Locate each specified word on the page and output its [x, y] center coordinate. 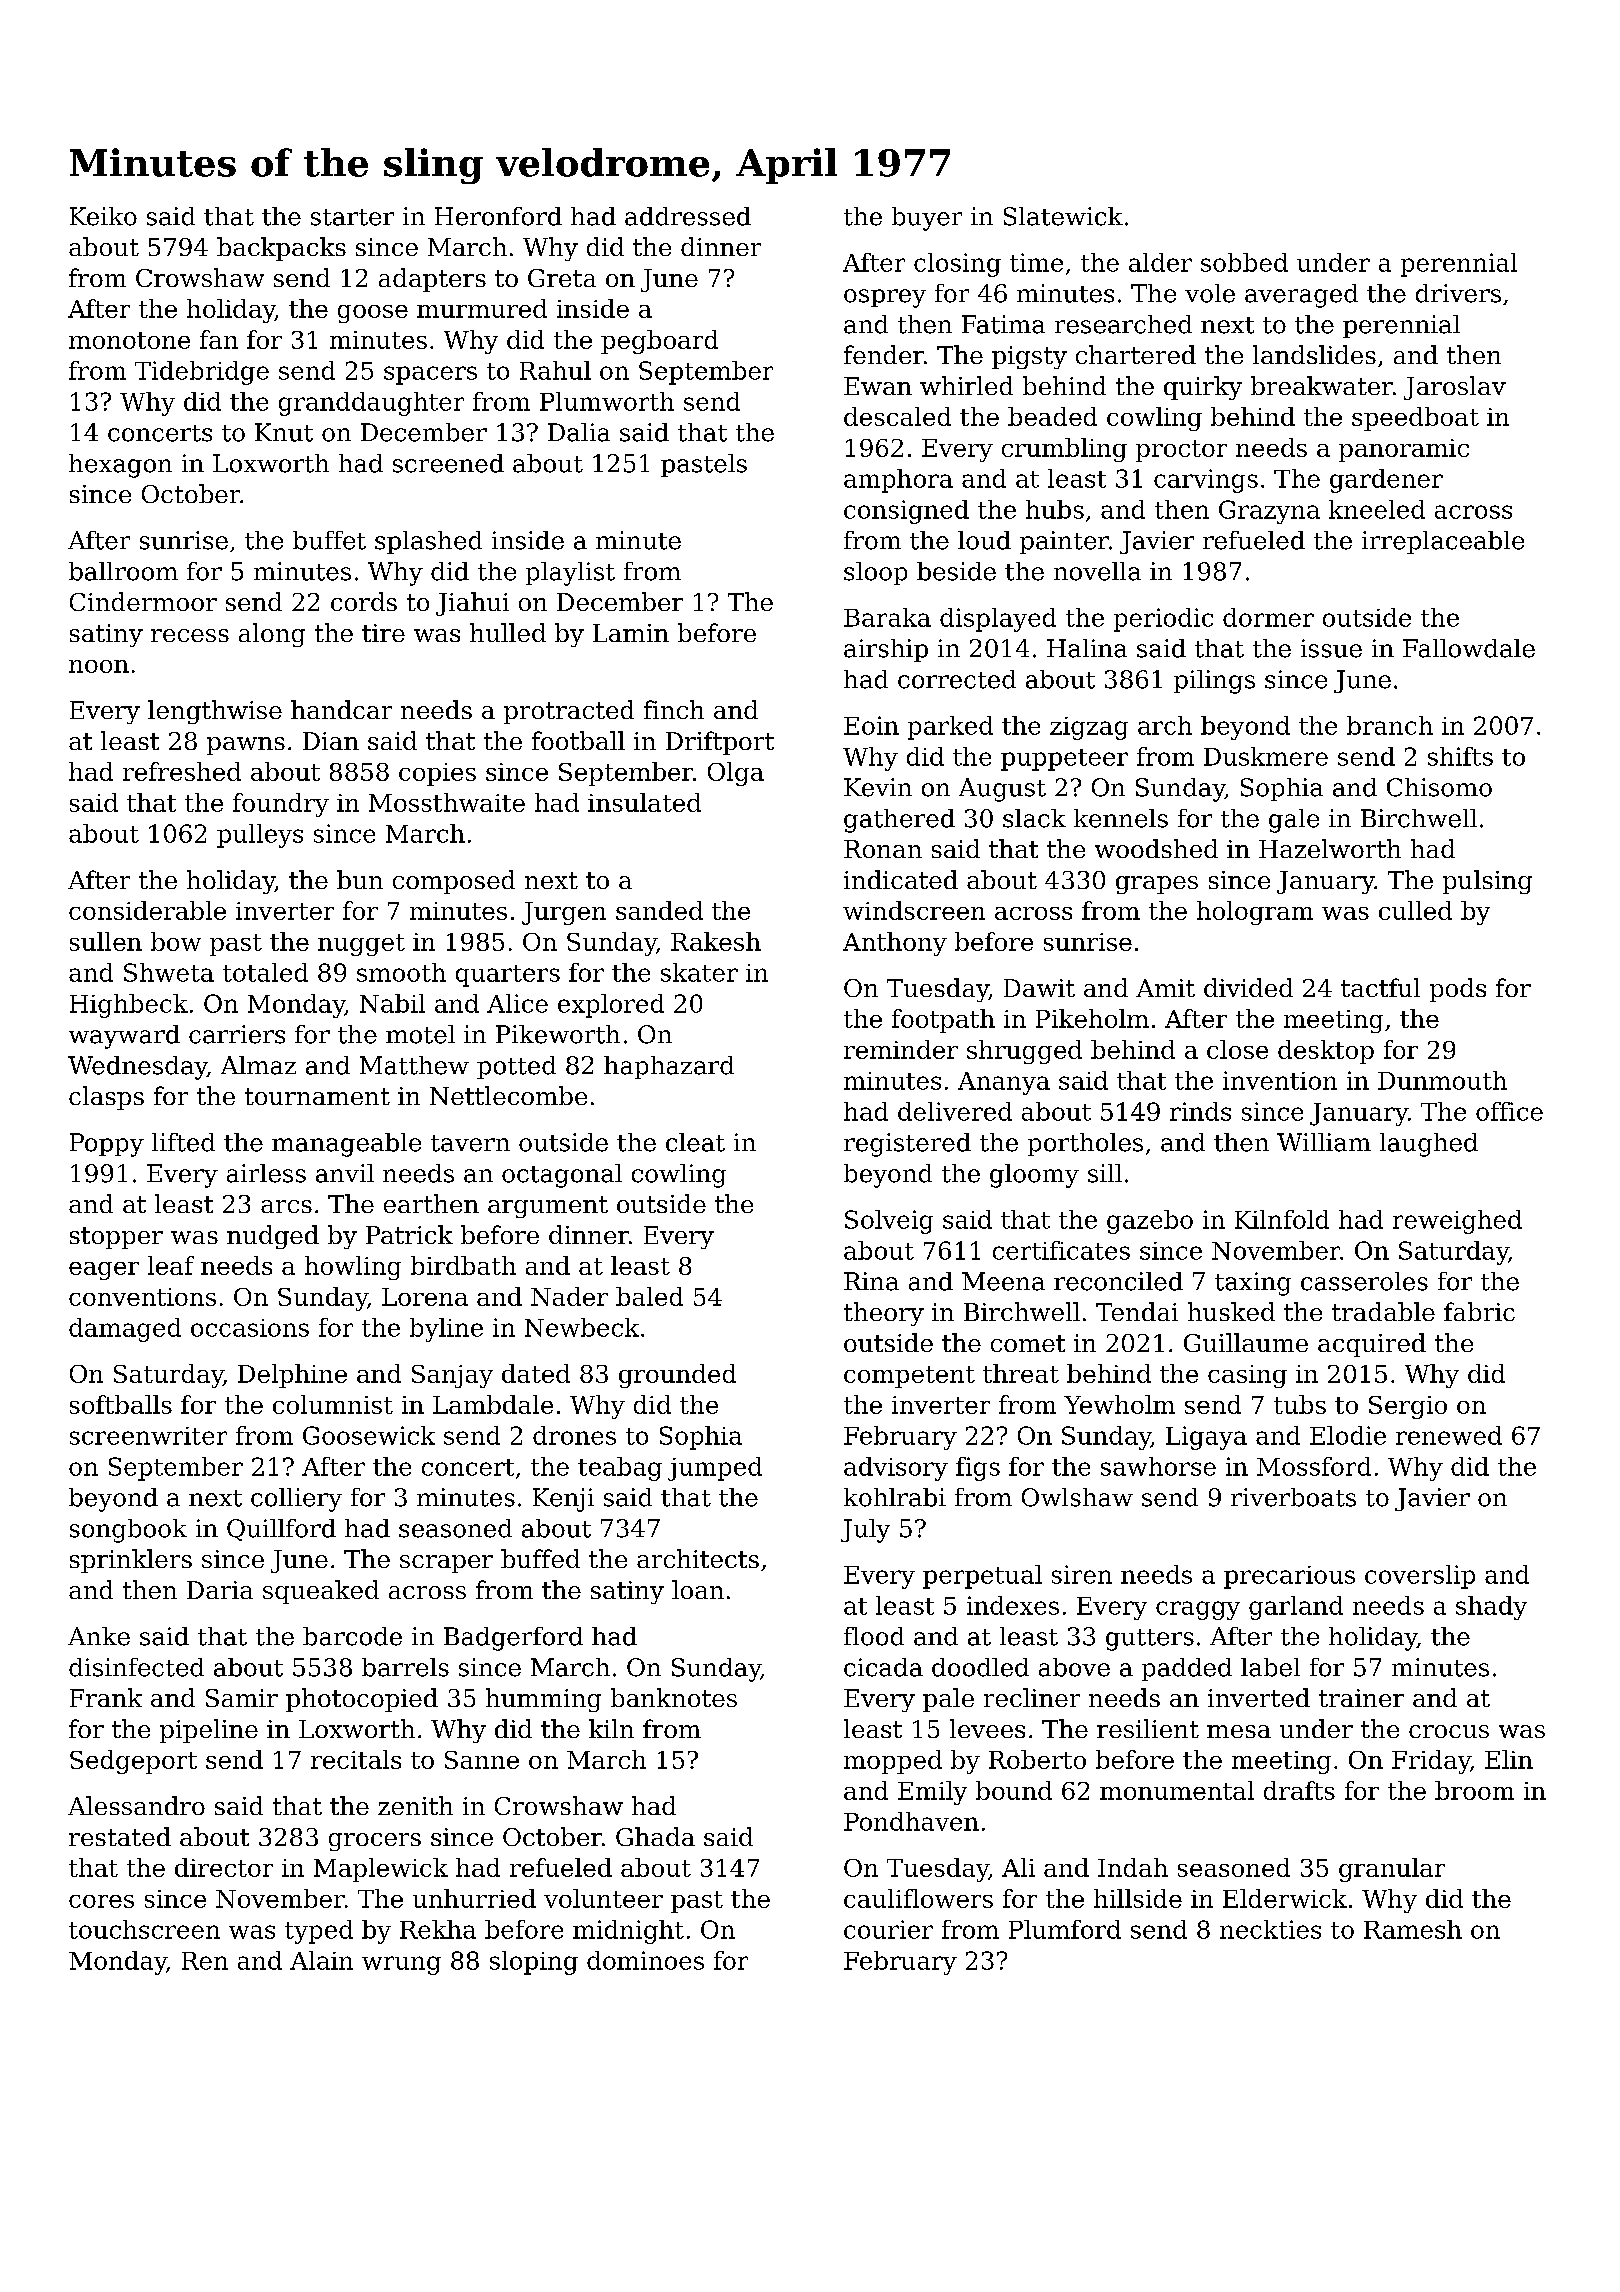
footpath [943, 1021]
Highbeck [129, 1006]
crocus [1449, 1731]
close [1237, 1049]
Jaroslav [1455, 388]
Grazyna [1269, 512]
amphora [898, 481]
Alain [321, 1960]
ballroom [123, 571]
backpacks [281, 249]
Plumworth [607, 401]
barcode [352, 1636]
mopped [893, 1762]
